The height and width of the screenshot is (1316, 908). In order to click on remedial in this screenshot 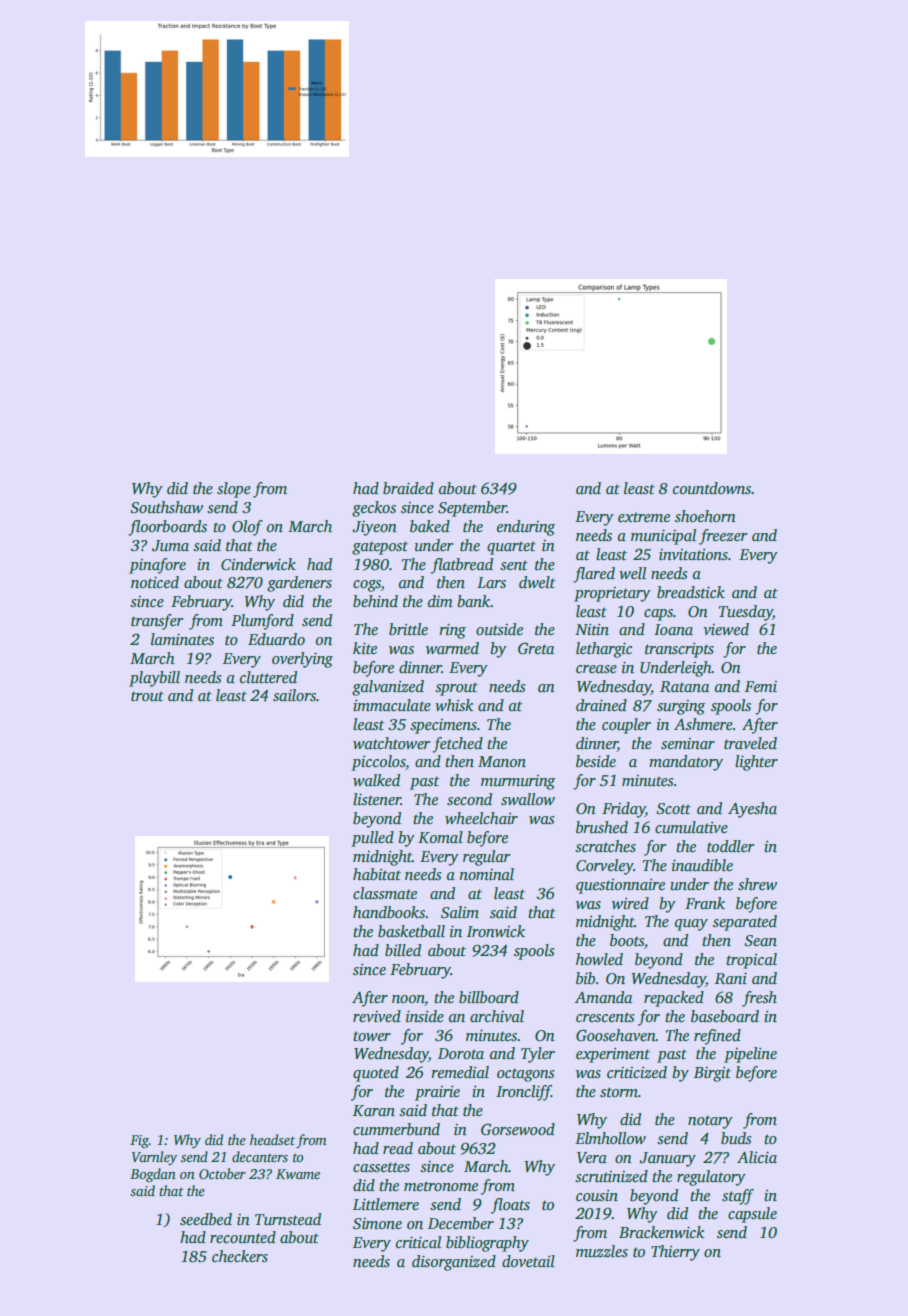, I will do `click(460, 1072)`.
